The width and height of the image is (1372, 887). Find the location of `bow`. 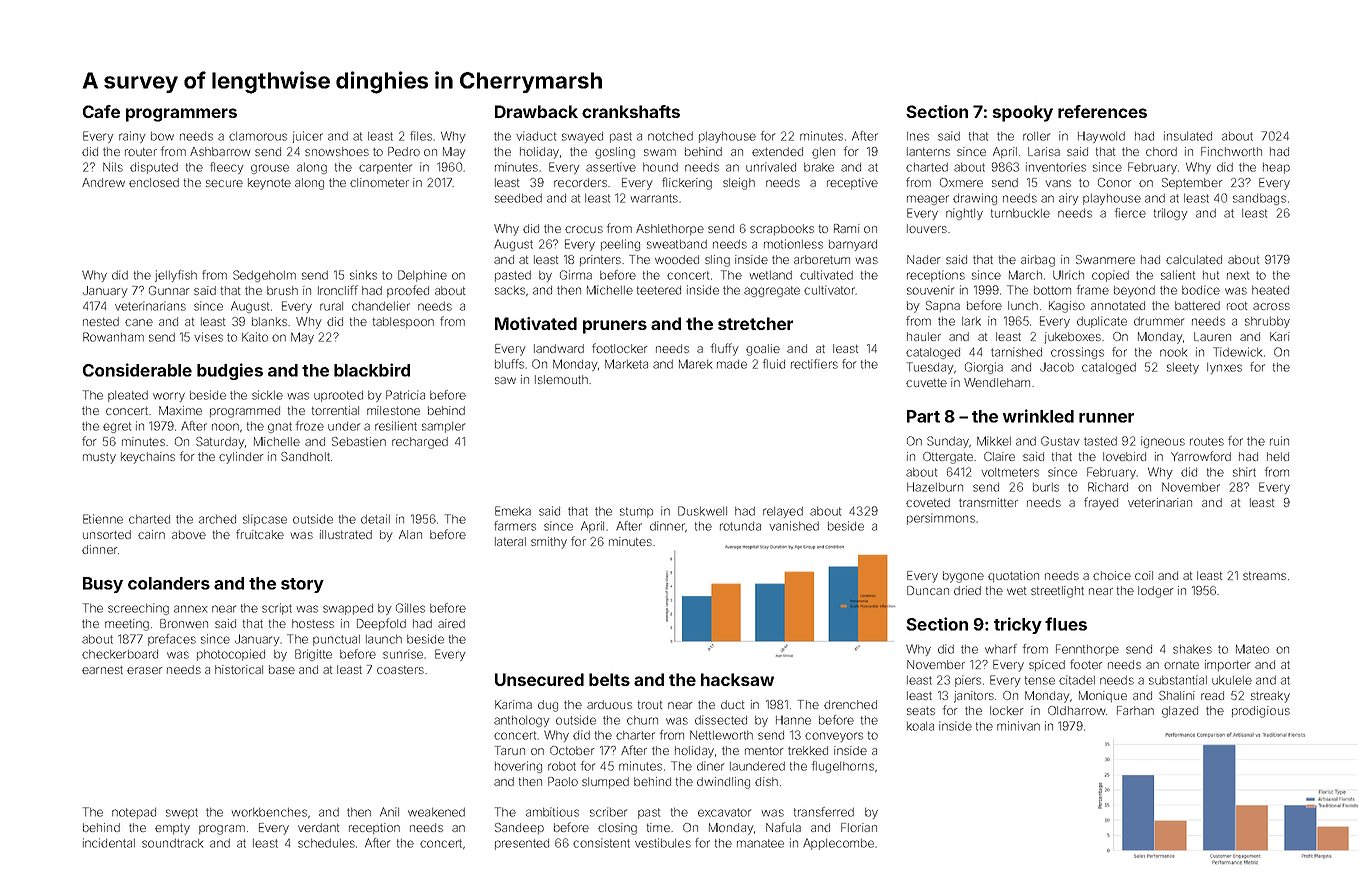

bow is located at coordinates (162, 136).
